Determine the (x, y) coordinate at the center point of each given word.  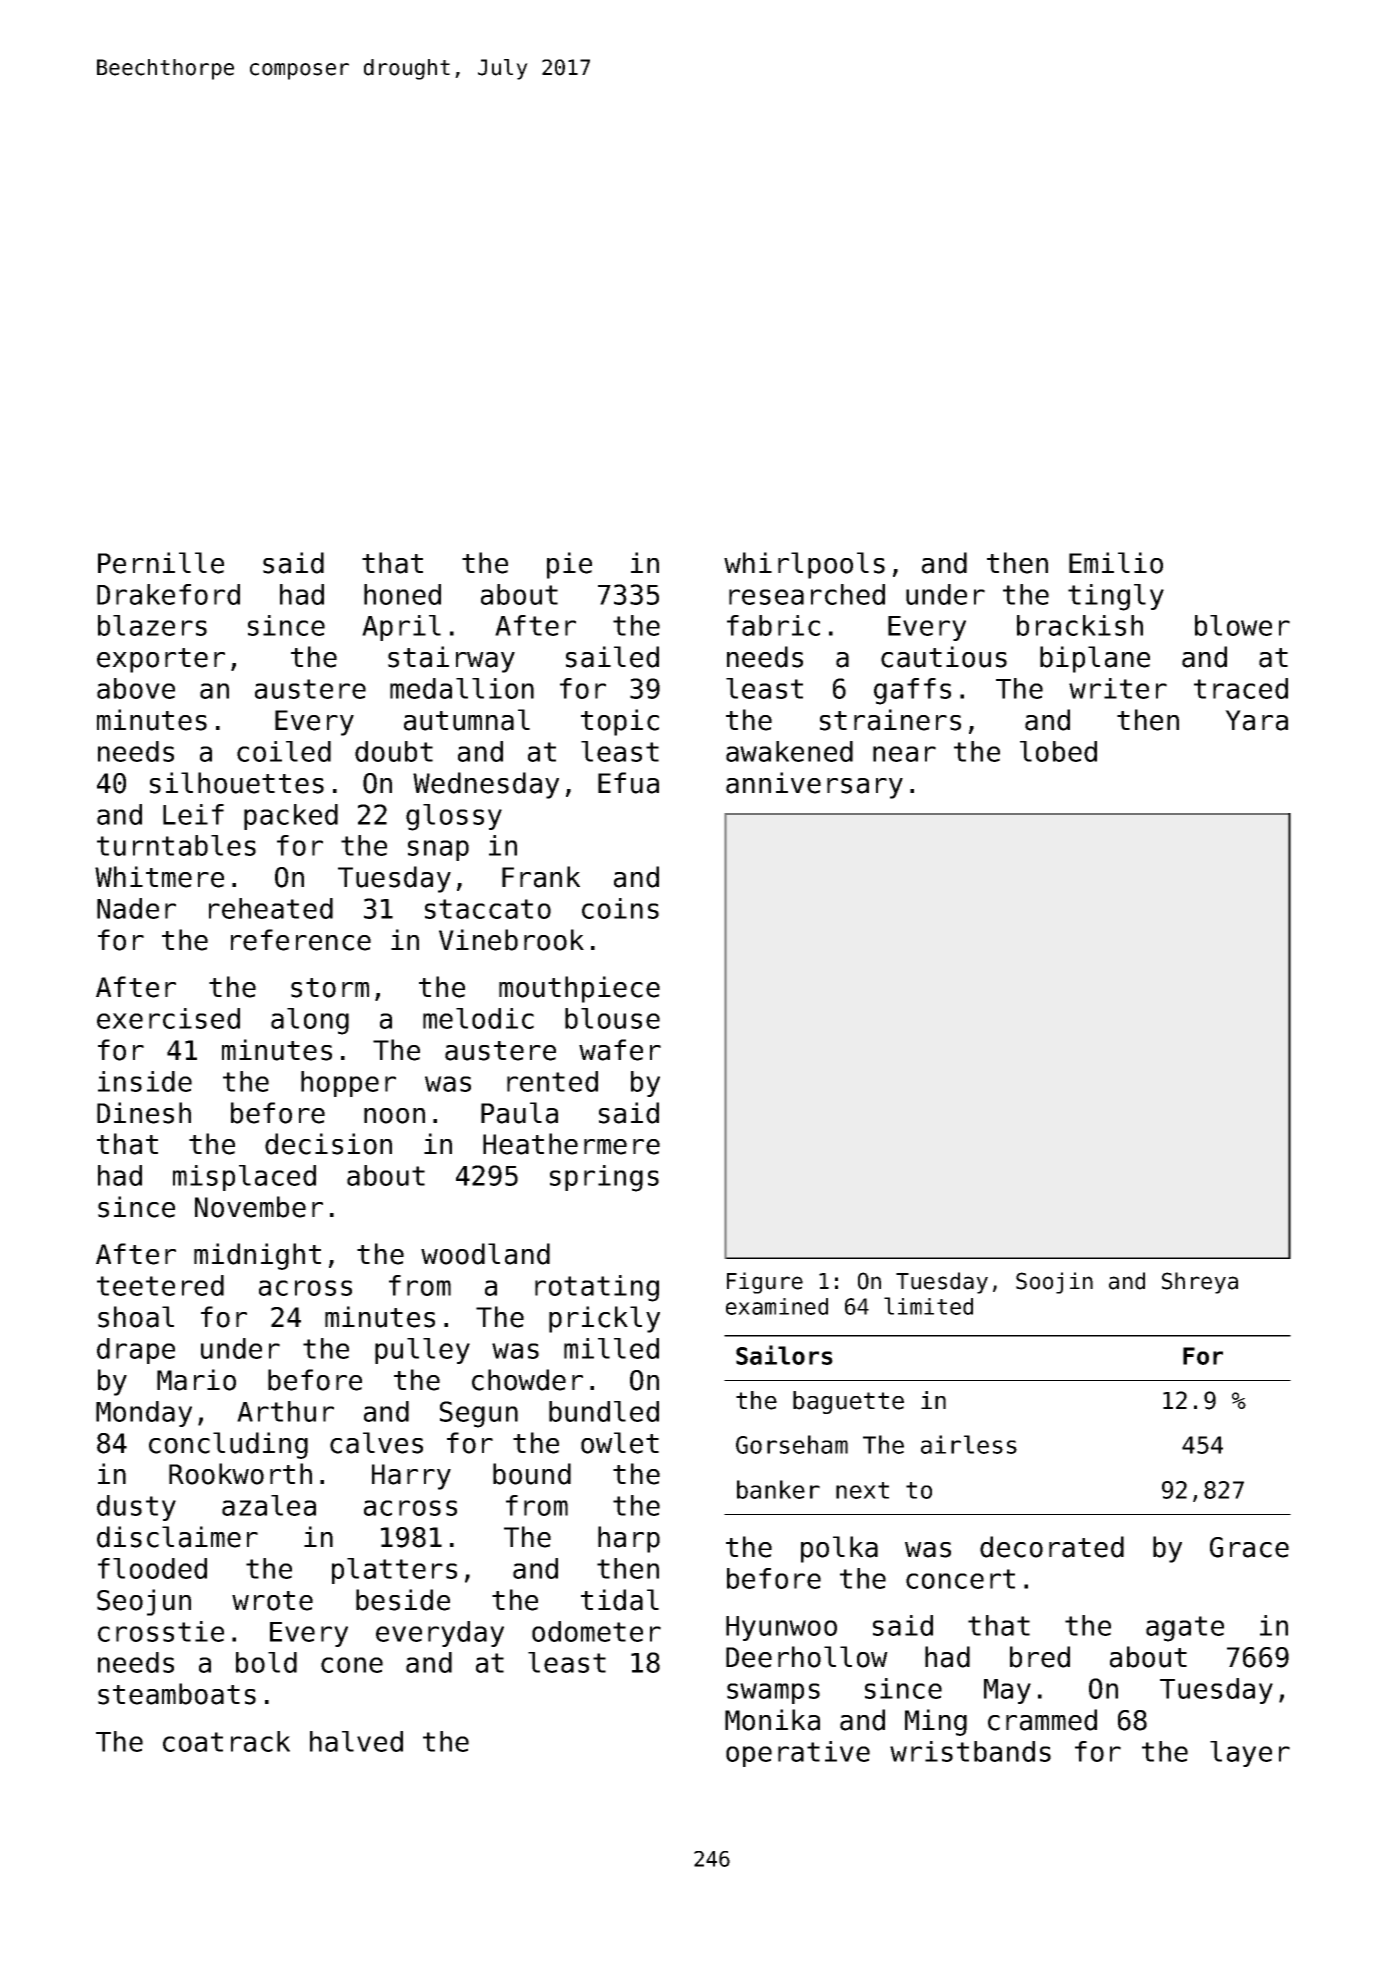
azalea (269, 1505)
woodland (485, 1254)
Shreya (1200, 1283)
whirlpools (804, 565)
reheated (271, 908)
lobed (1058, 751)
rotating (597, 1288)
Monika (772, 1720)
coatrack (226, 1741)
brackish (1080, 625)
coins (620, 908)
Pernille (161, 563)
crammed (1042, 1720)
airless (969, 1444)
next (862, 1490)
